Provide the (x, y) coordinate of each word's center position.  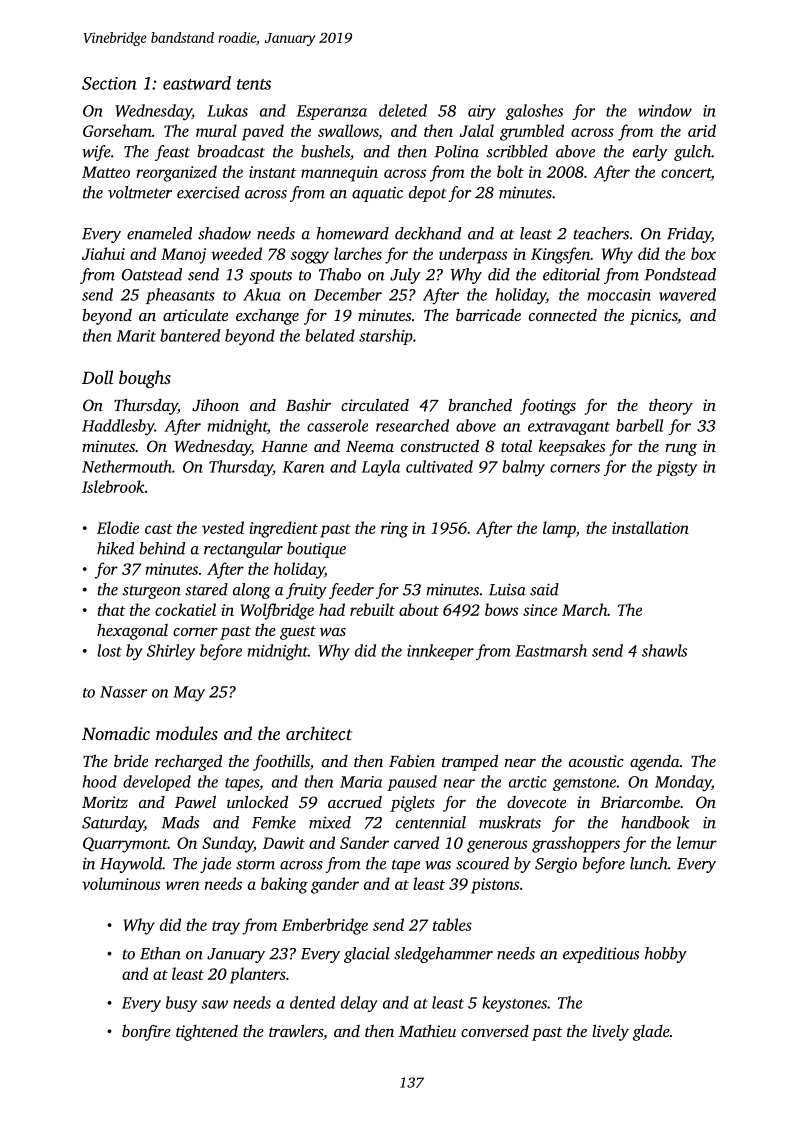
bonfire (146, 1032)
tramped (470, 763)
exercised (208, 192)
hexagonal (132, 632)
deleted (403, 110)
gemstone (584, 784)
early (650, 153)
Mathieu (427, 1031)
